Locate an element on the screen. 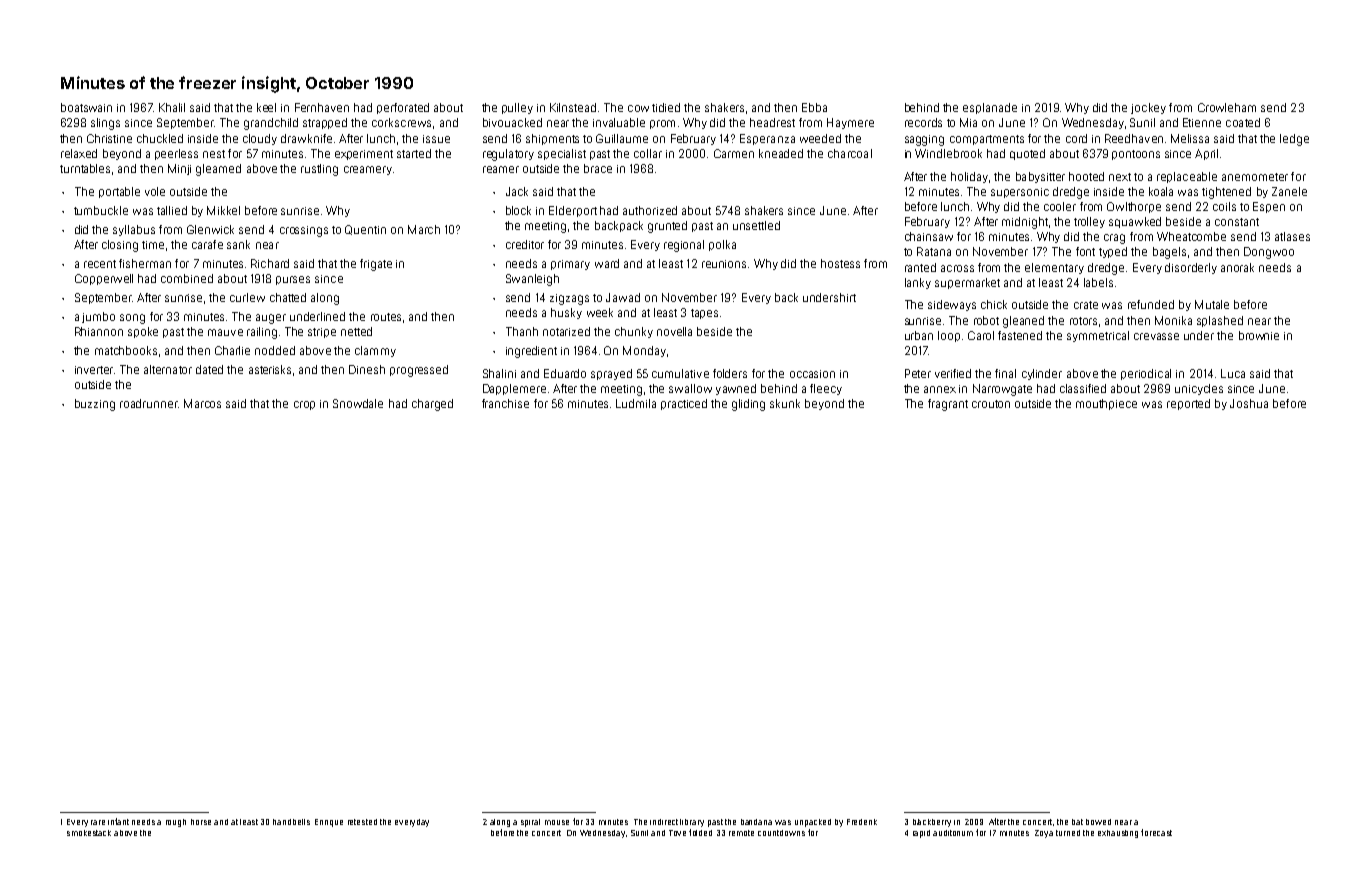 This screenshot has height=887, width=1372. mouse is located at coordinates (557, 822).
